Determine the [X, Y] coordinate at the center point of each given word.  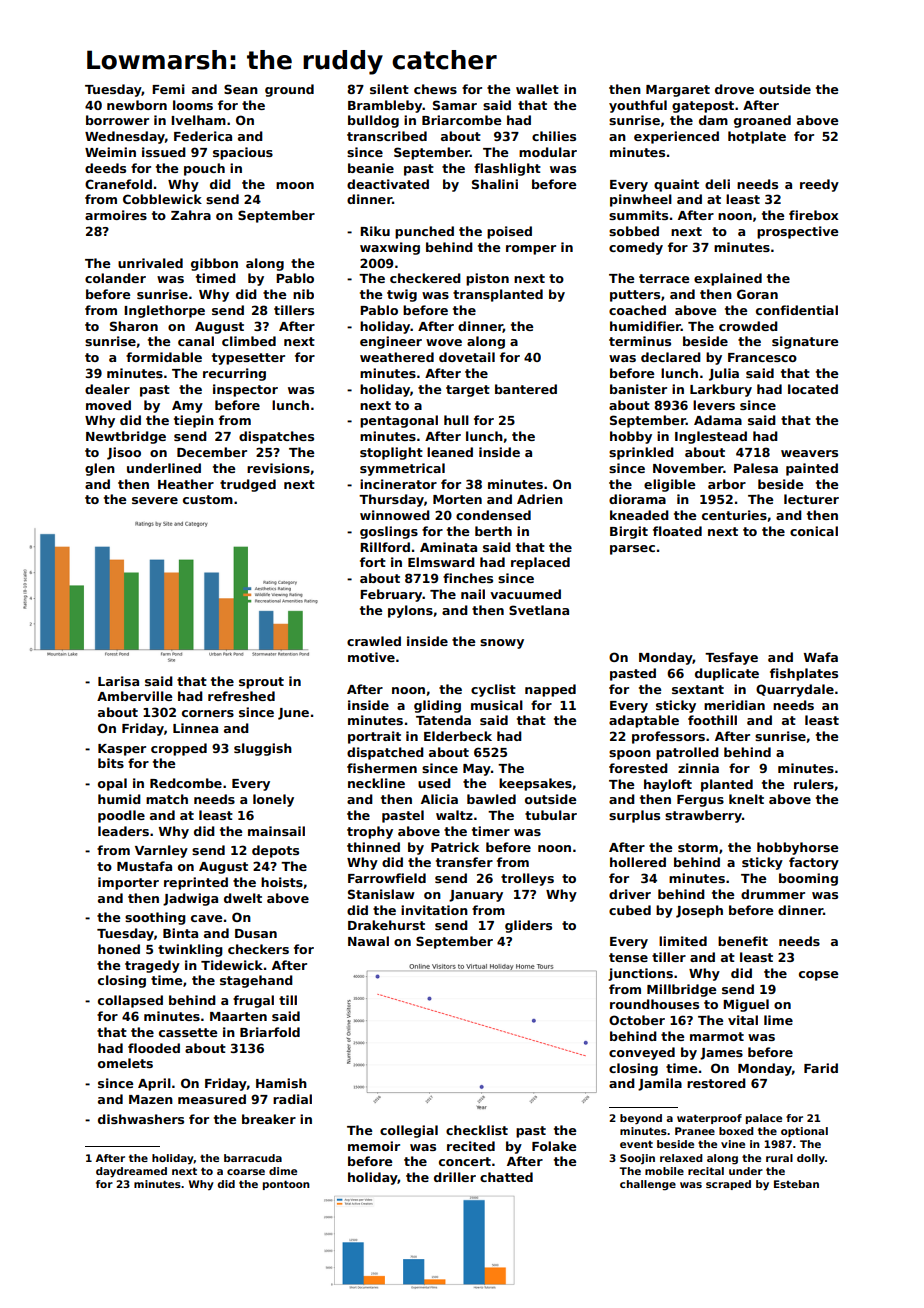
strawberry [703, 816]
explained [728, 279]
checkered [425, 278]
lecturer [811, 499]
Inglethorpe [164, 311]
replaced [540, 563]
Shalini [495, 184]
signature [805, 342]
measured [212, 1099]
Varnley [161, 851]
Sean [241, 89]
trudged [248, 485]
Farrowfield [387, 878]
